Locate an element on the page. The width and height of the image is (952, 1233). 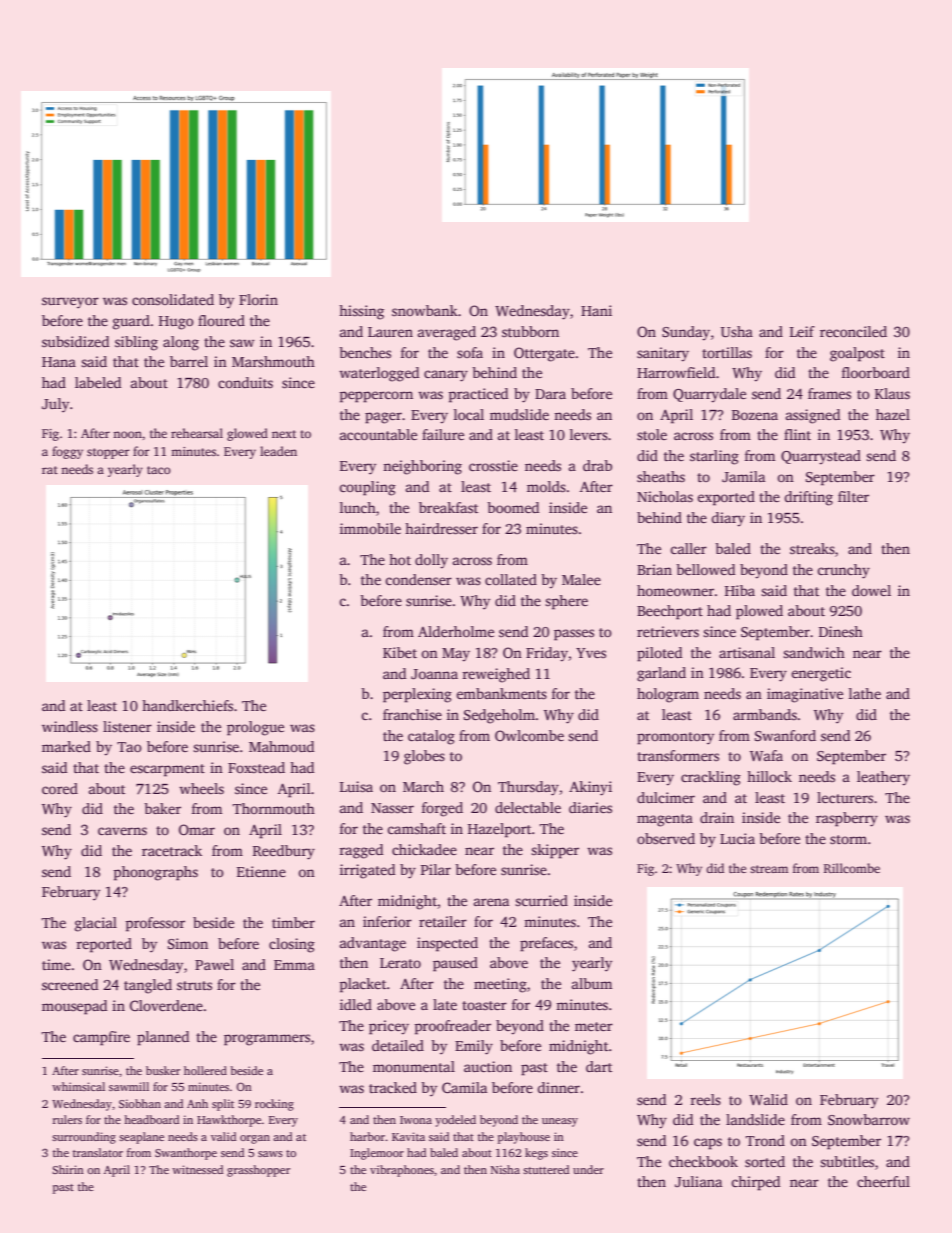
chickadee is located at coordinates (424, 849).
